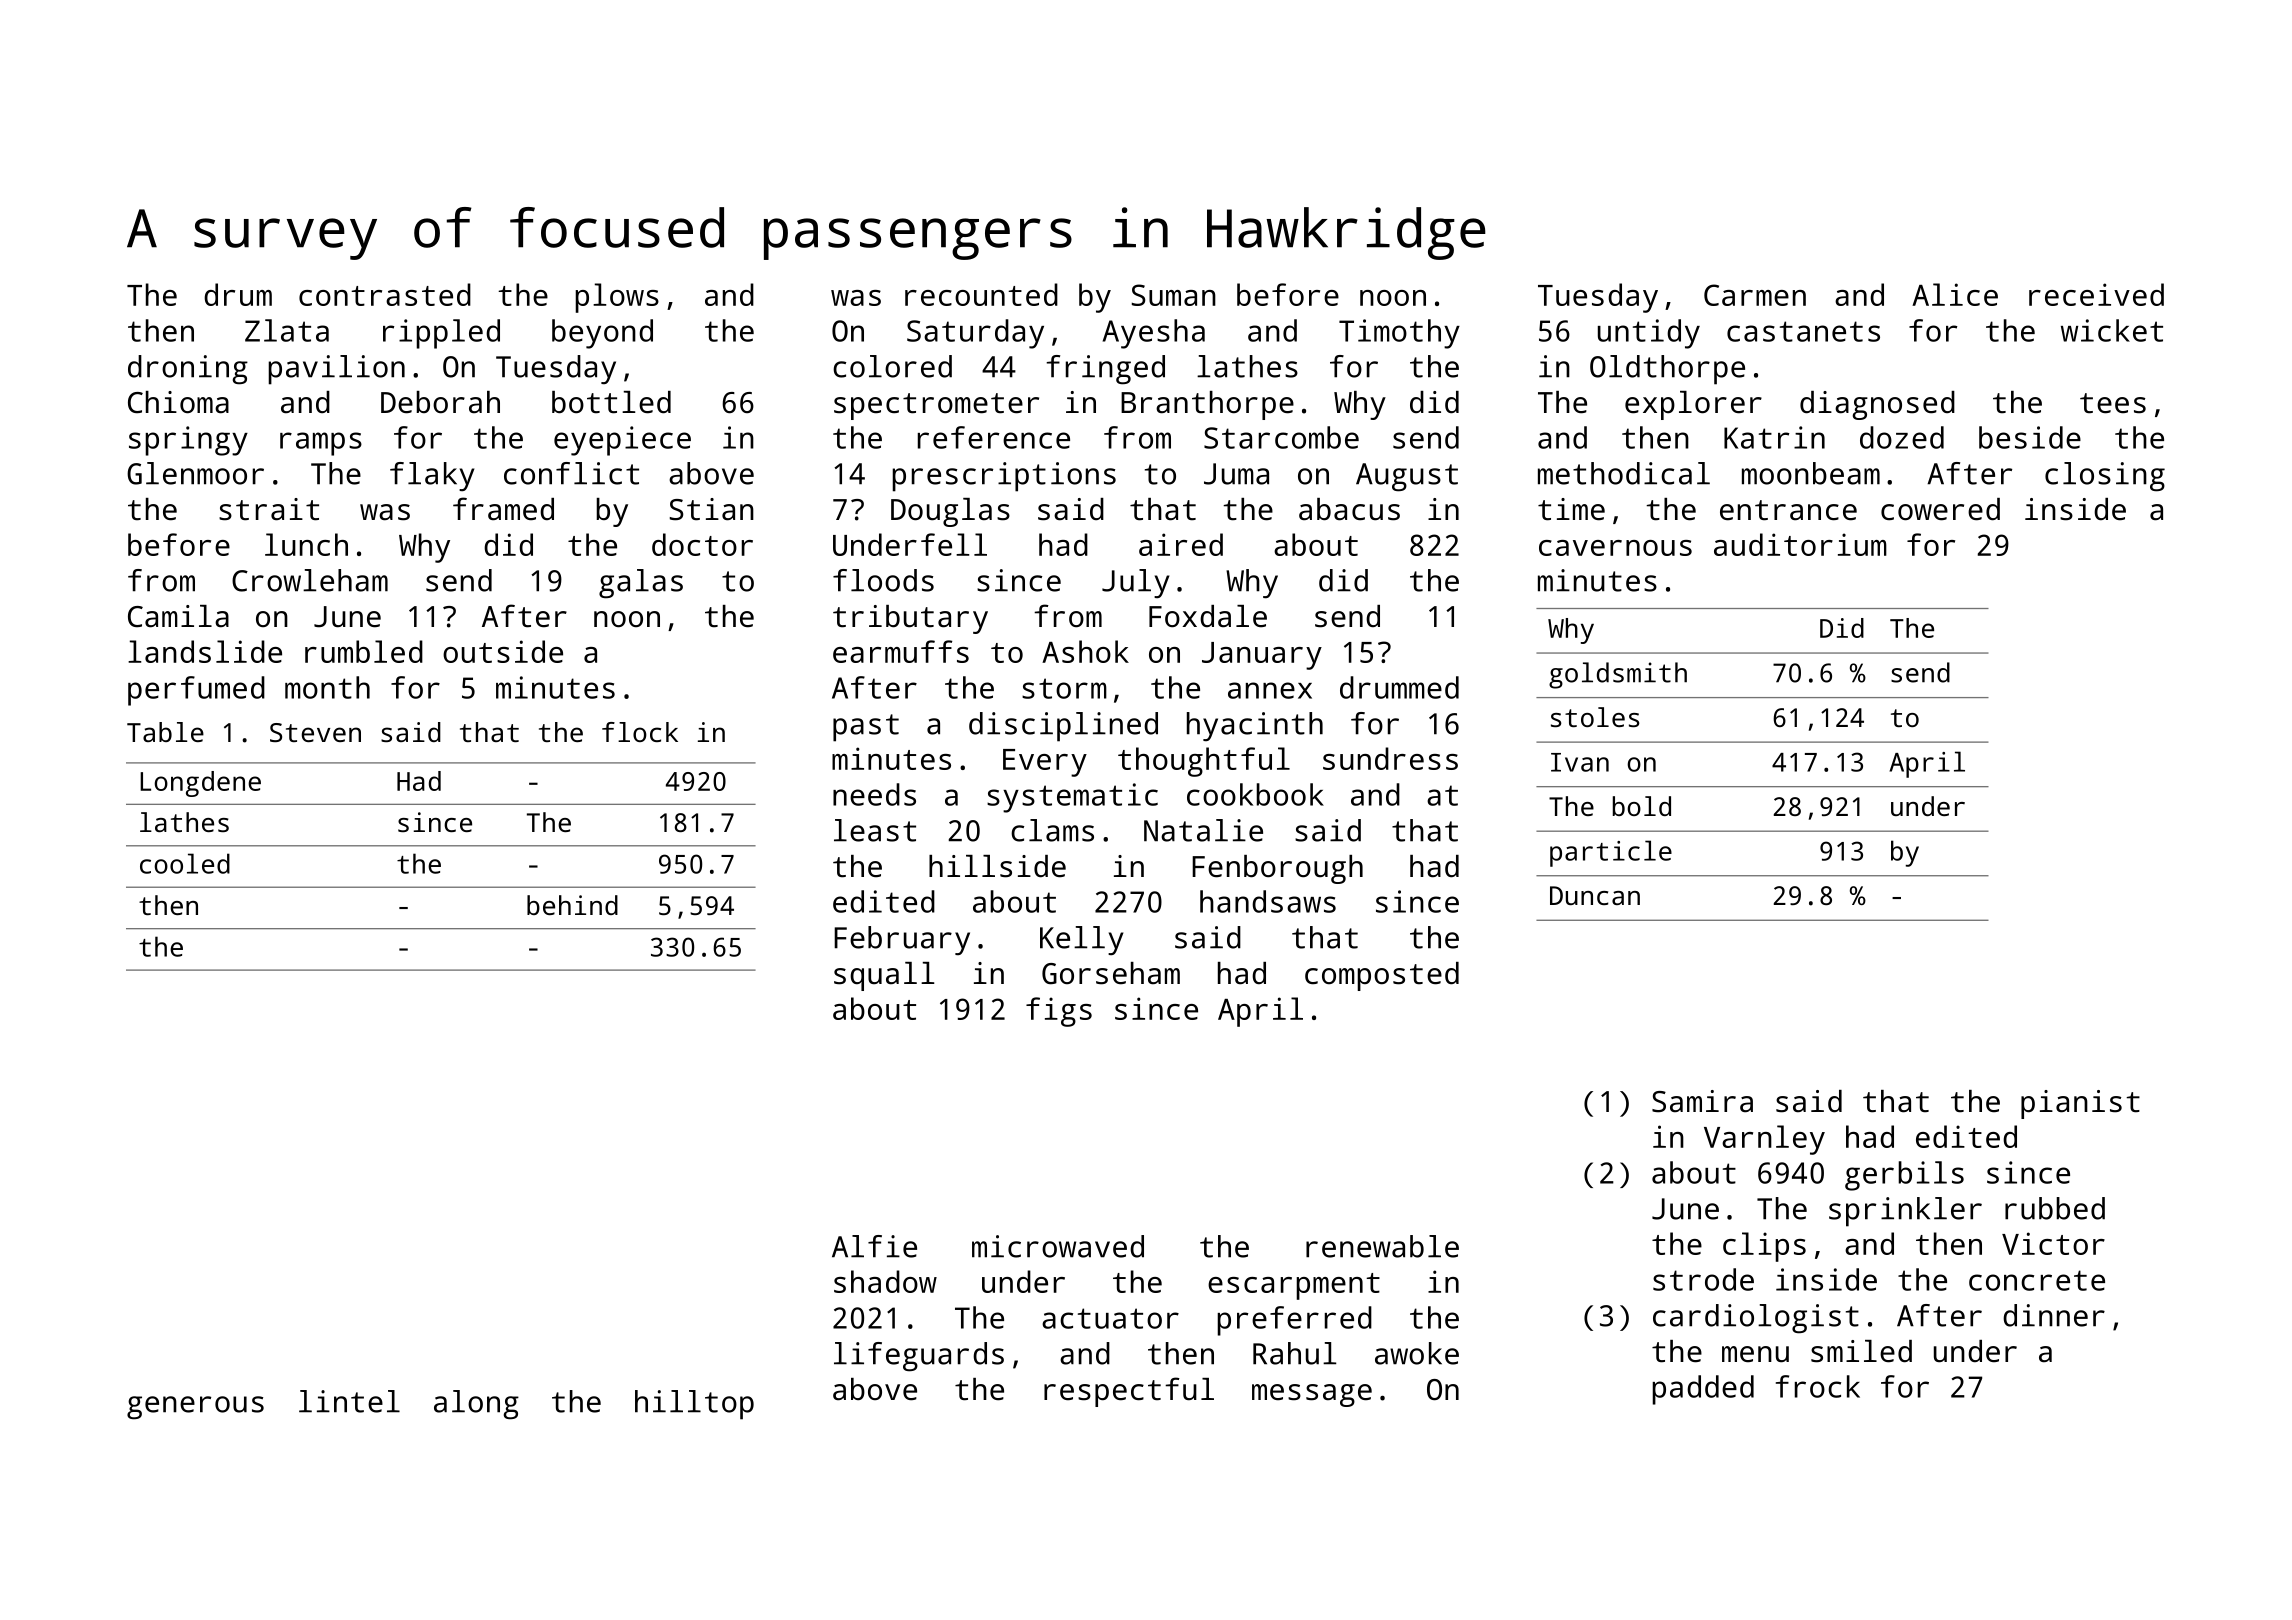  I want to click on cowered, so click(1940, 509).
